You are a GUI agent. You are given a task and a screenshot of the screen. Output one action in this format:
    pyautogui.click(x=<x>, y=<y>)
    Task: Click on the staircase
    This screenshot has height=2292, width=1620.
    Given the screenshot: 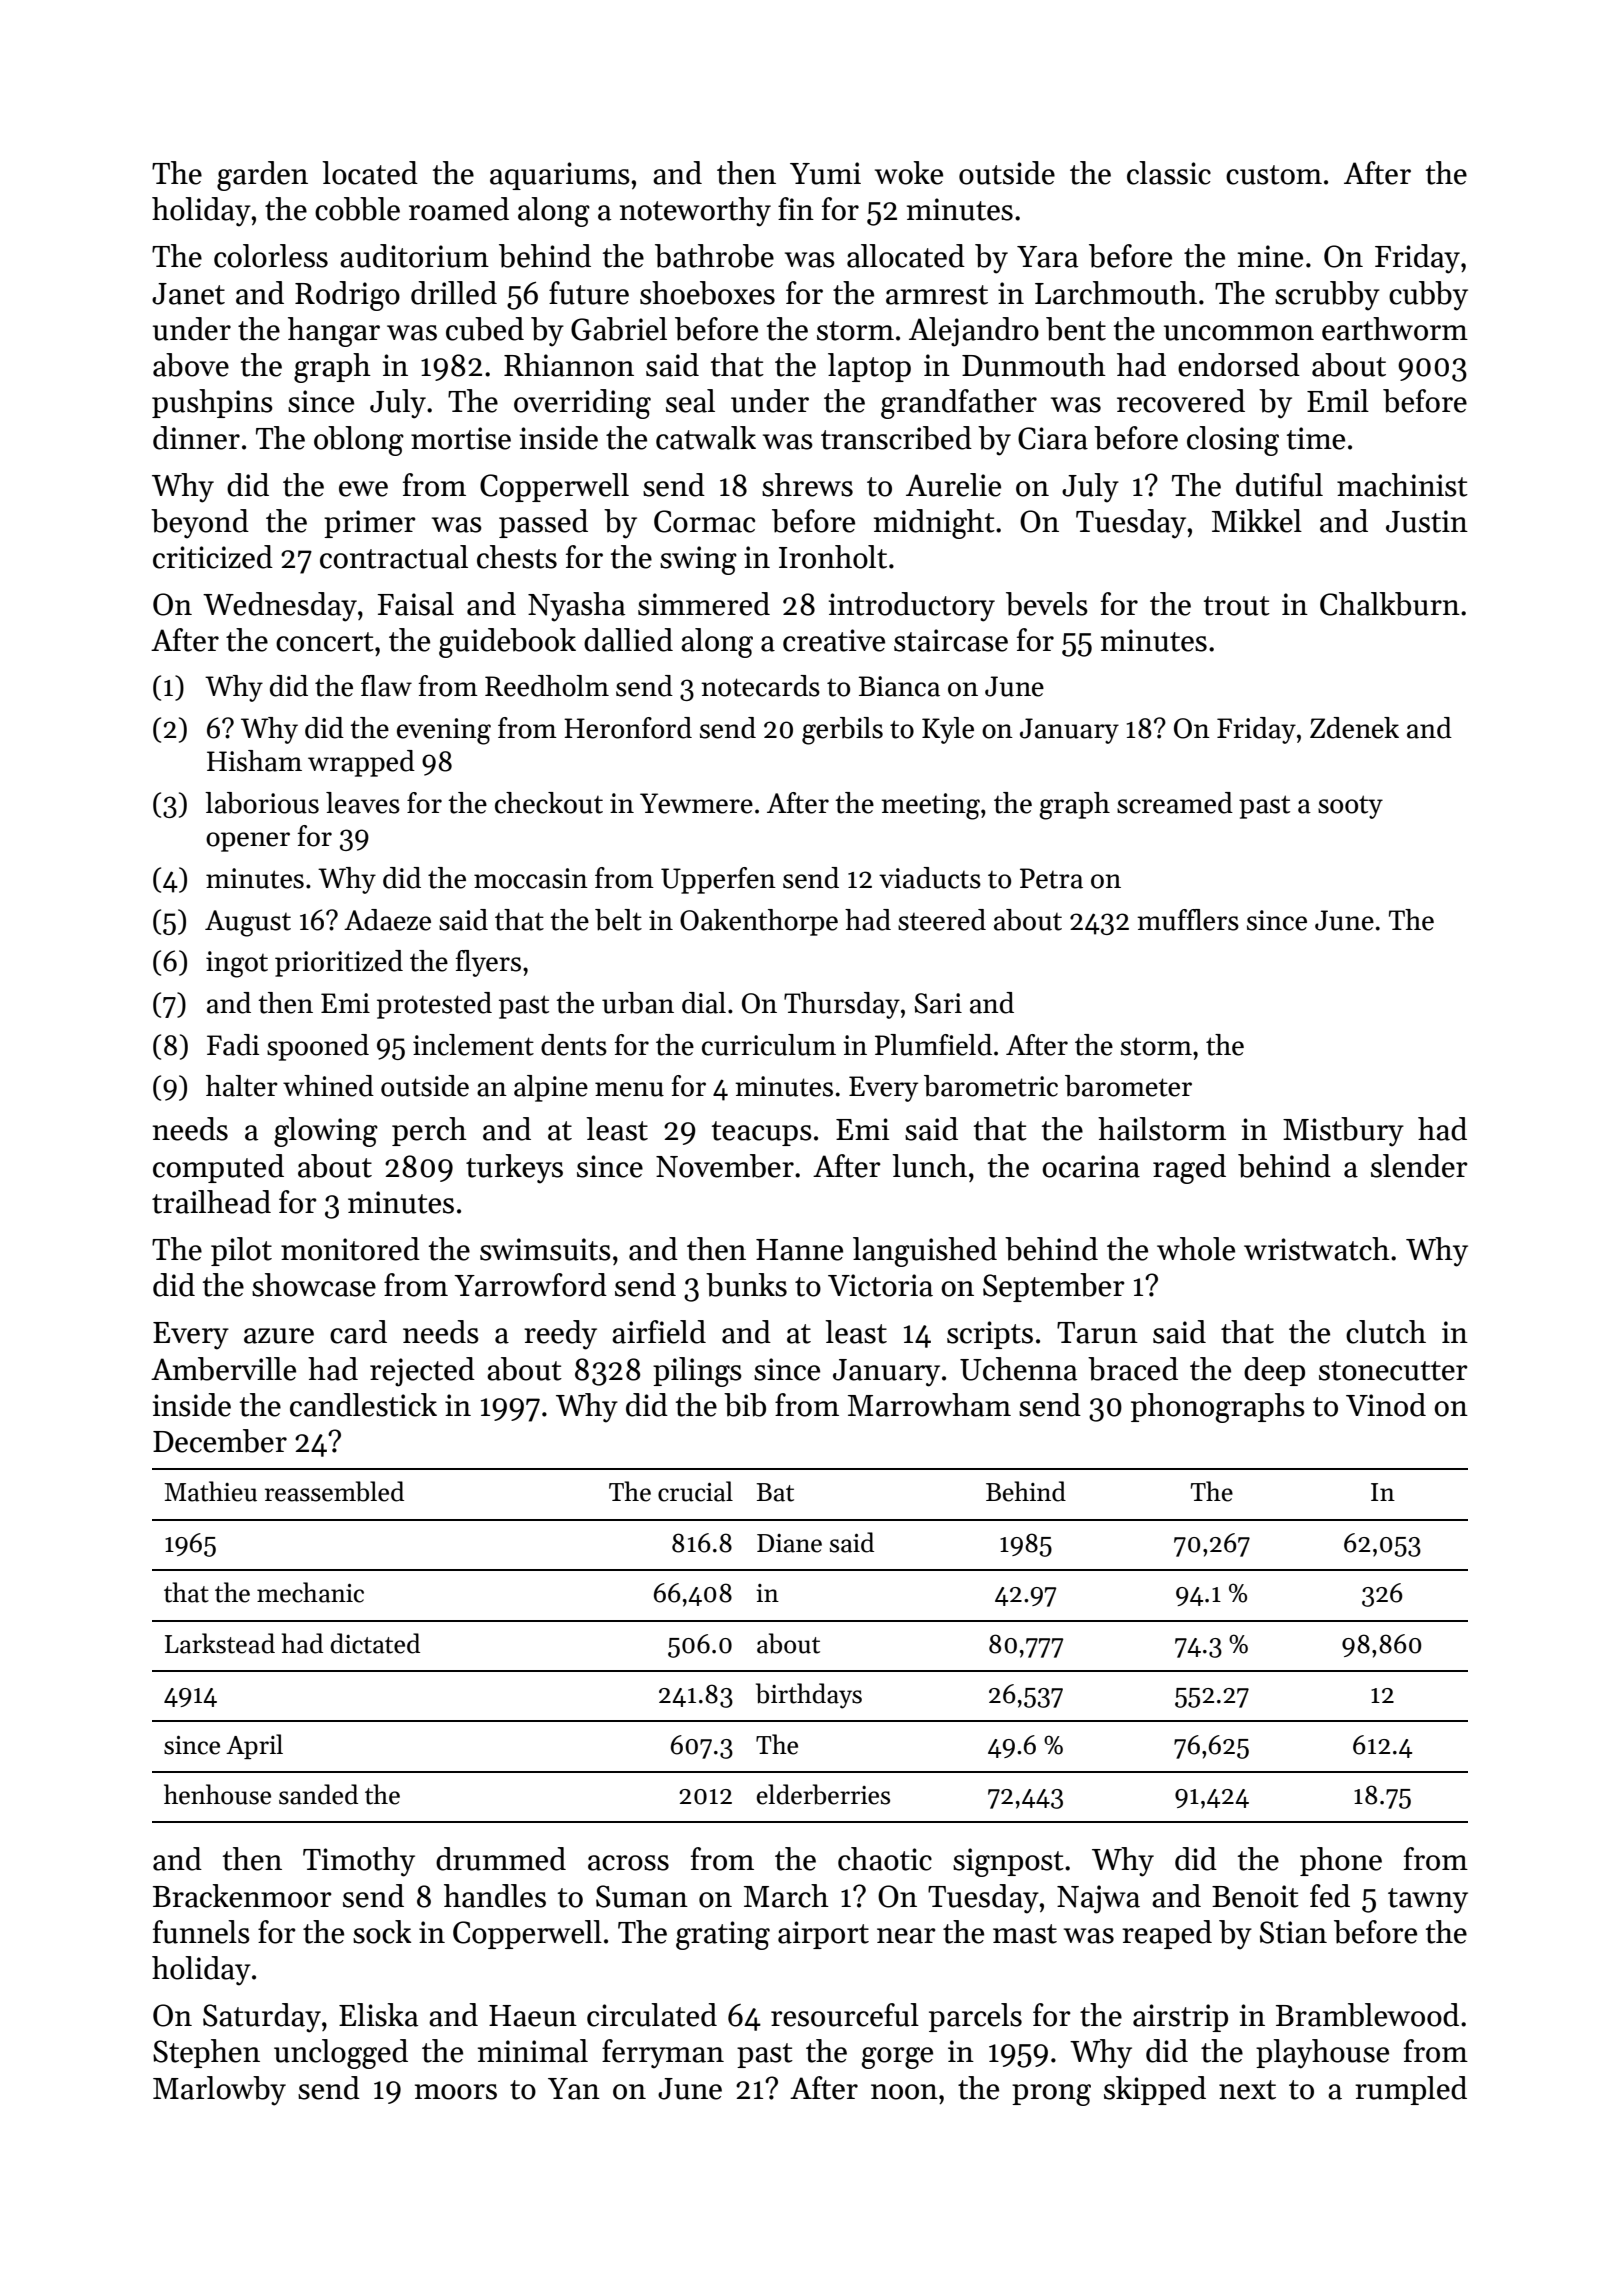 What is the action you would take?
    pyautogui.click(x=951, y=640)
